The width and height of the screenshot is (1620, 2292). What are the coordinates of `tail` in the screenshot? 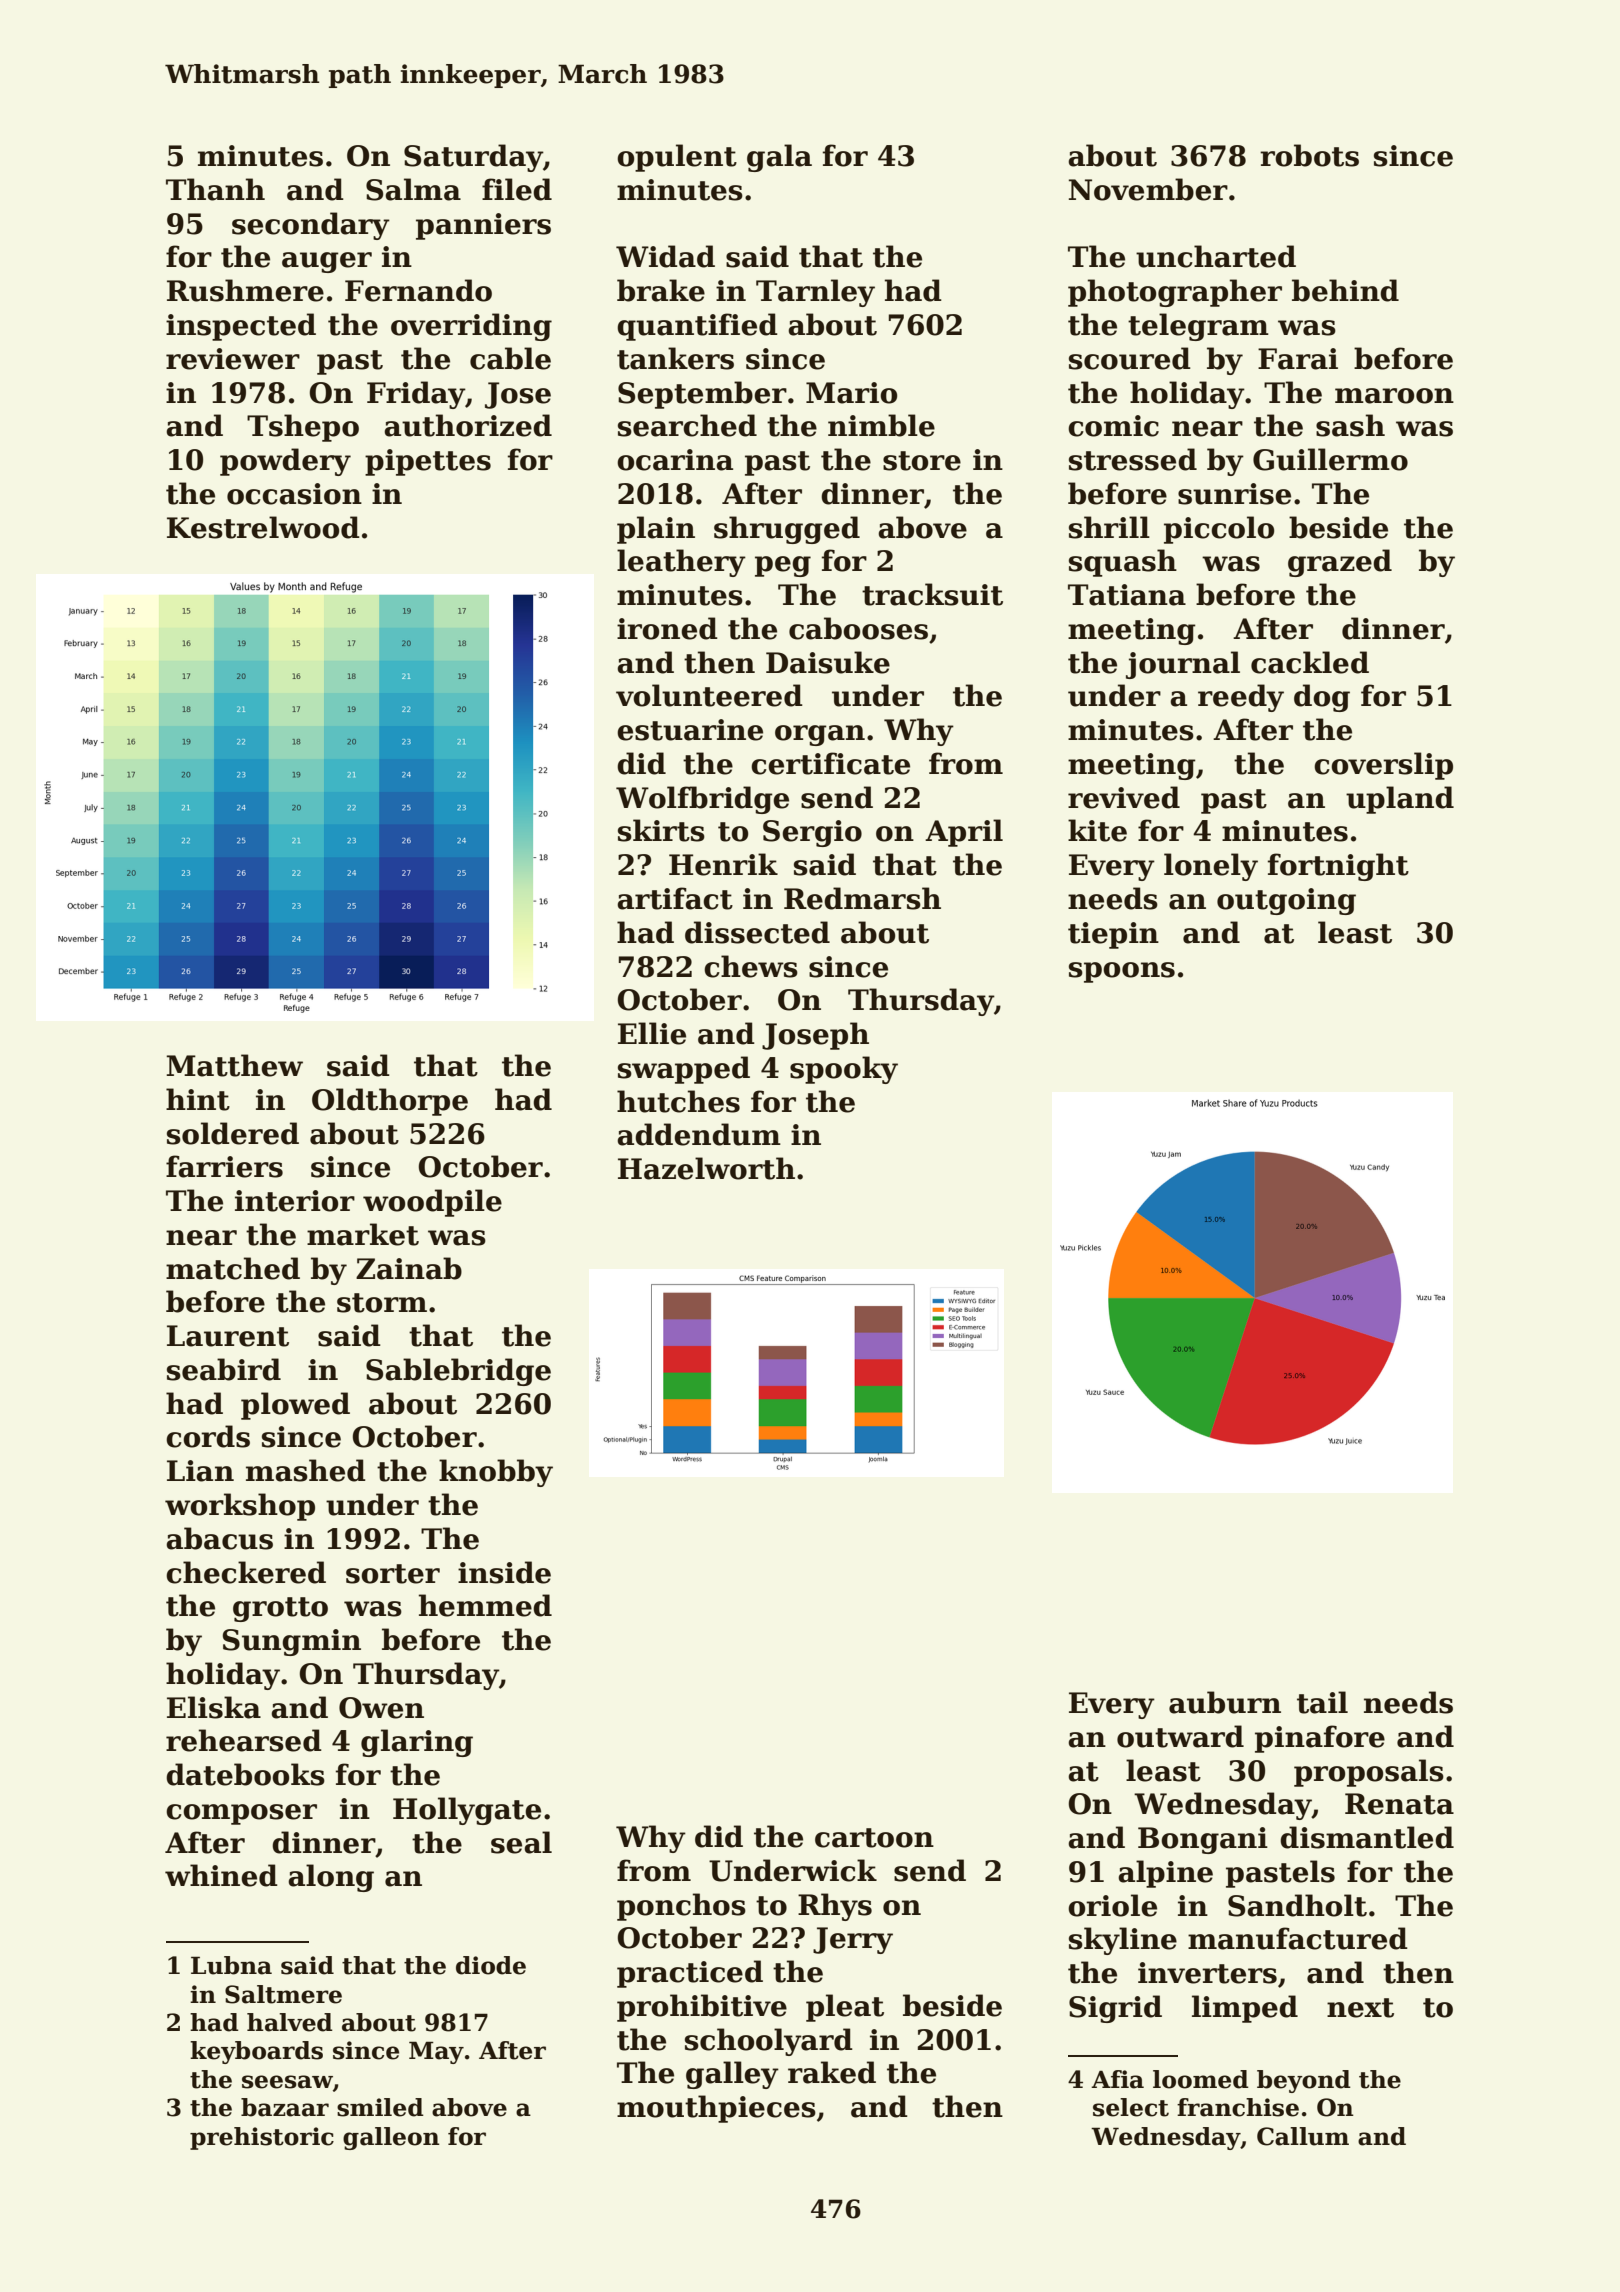 It's located at (1322, 1702).
